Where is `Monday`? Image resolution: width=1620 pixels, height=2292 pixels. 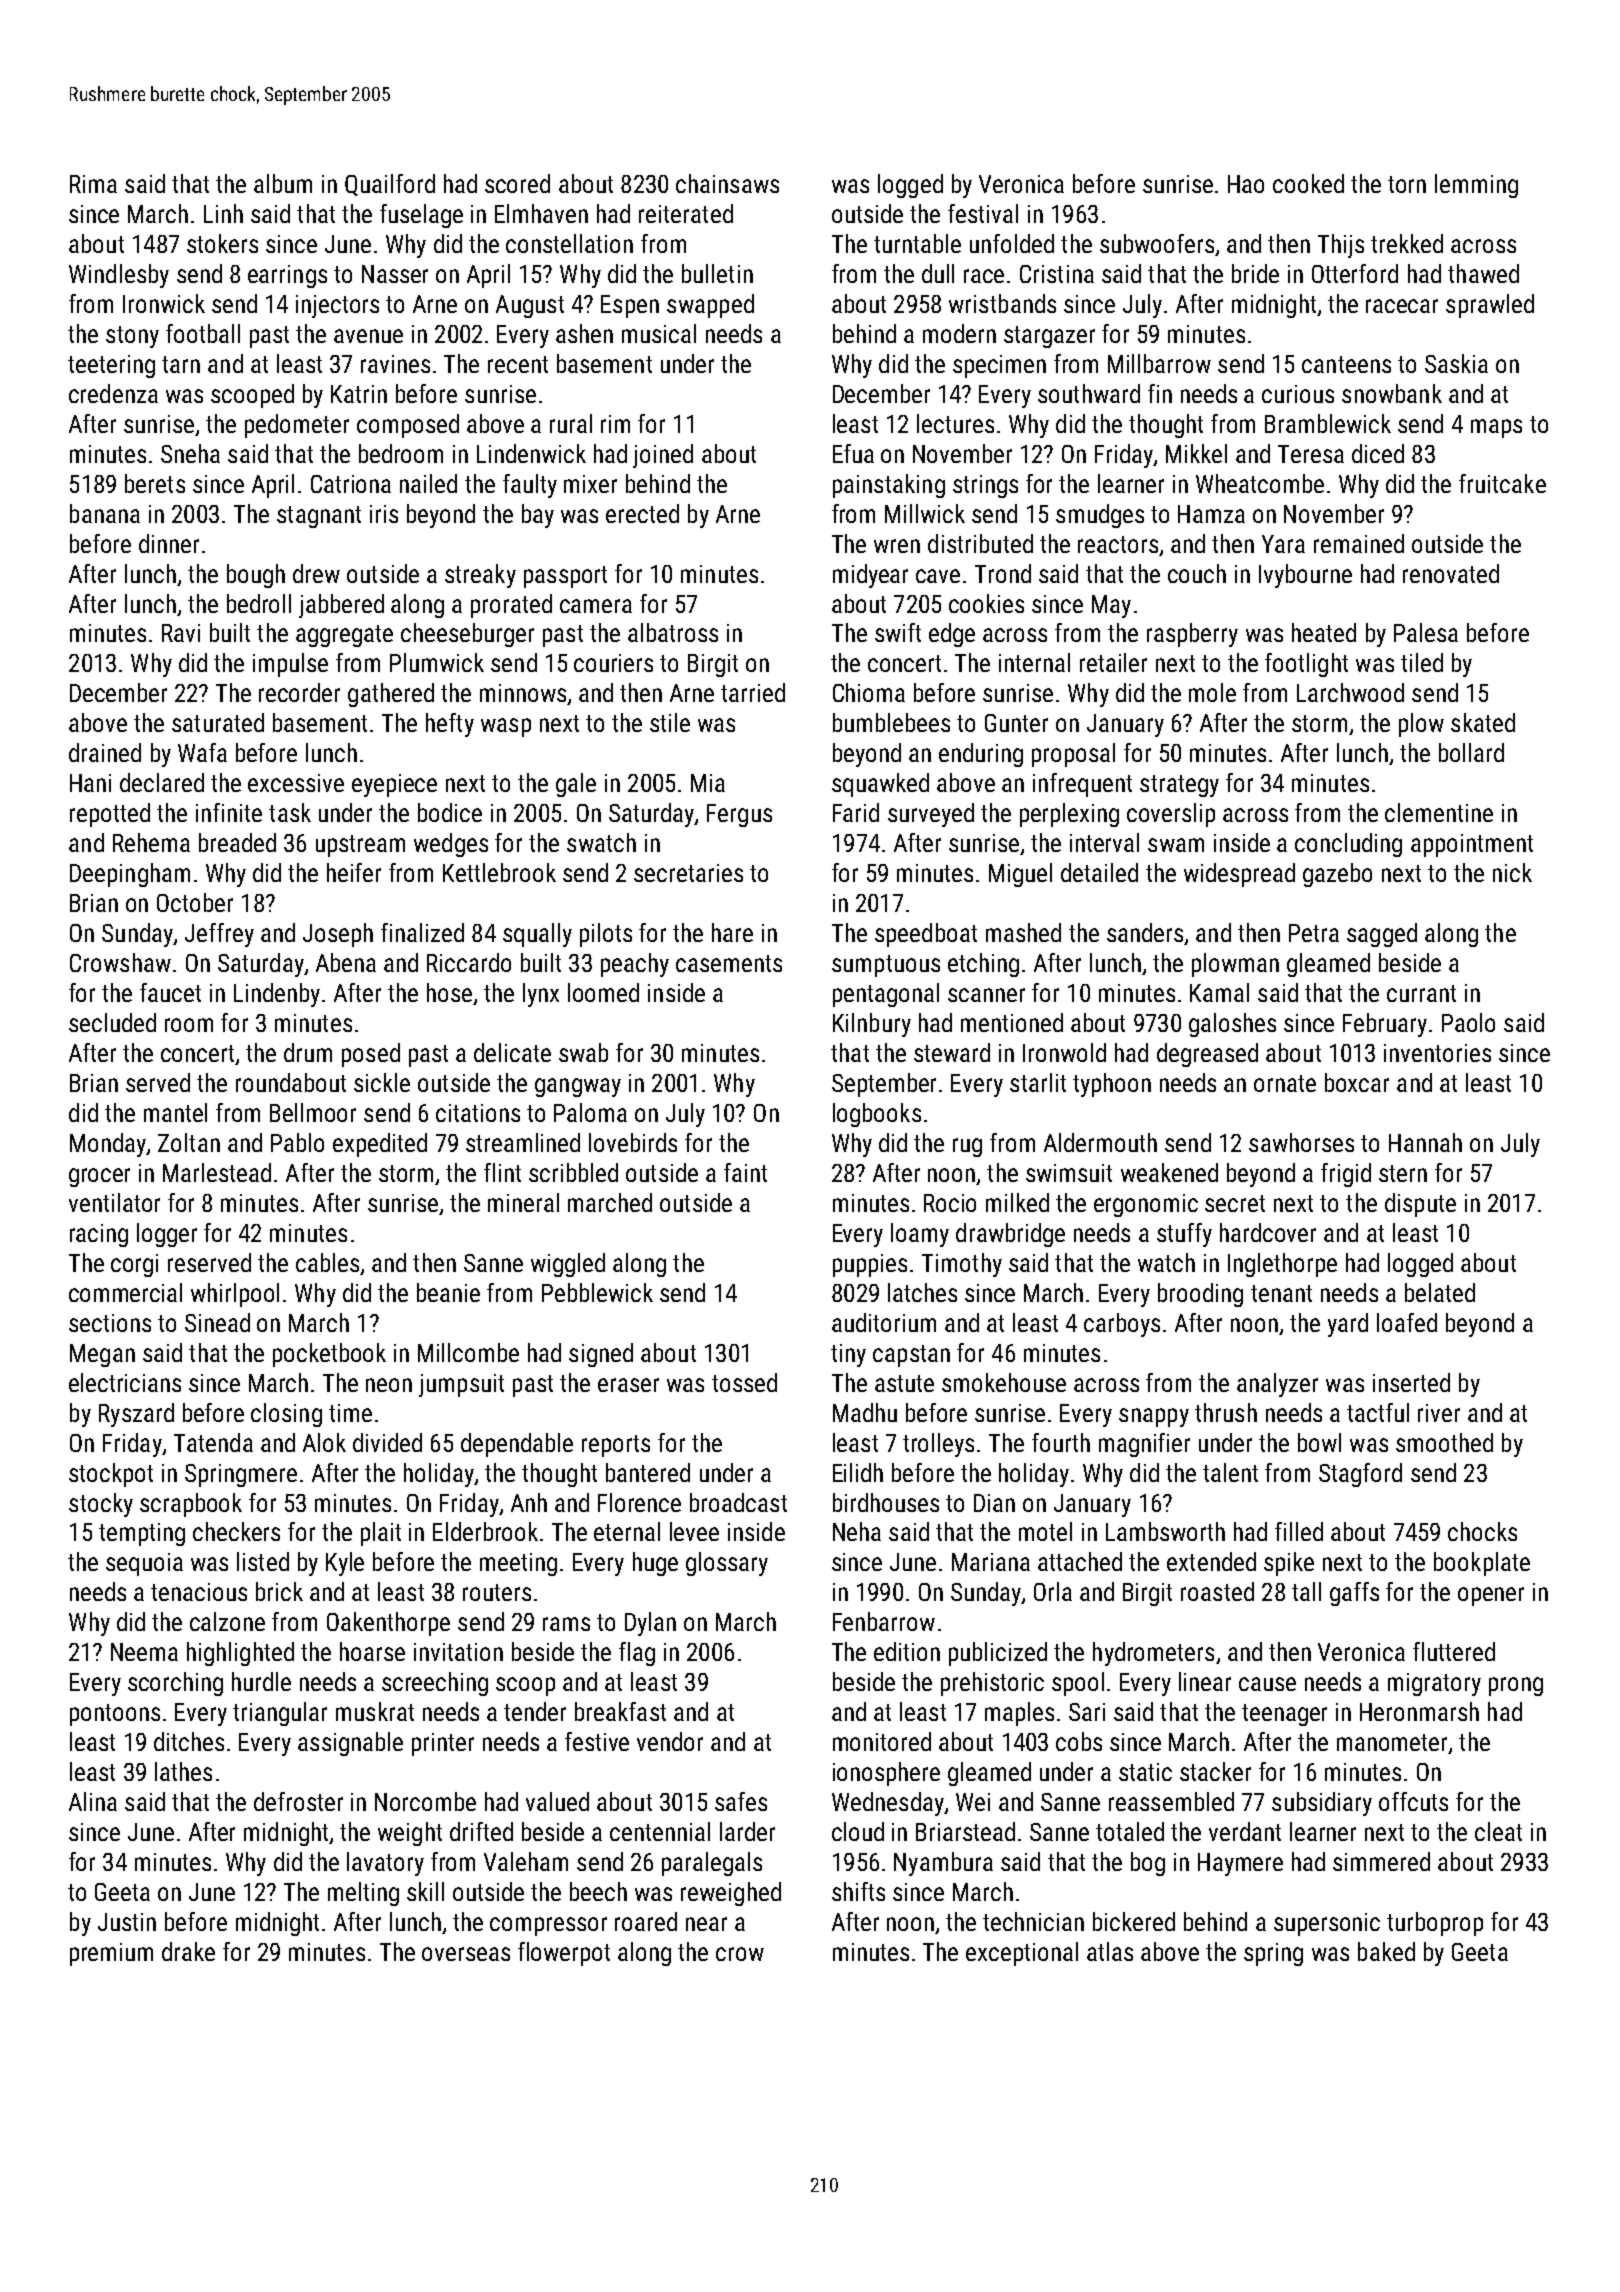 Monday is located at coordinates (108, 1145).
